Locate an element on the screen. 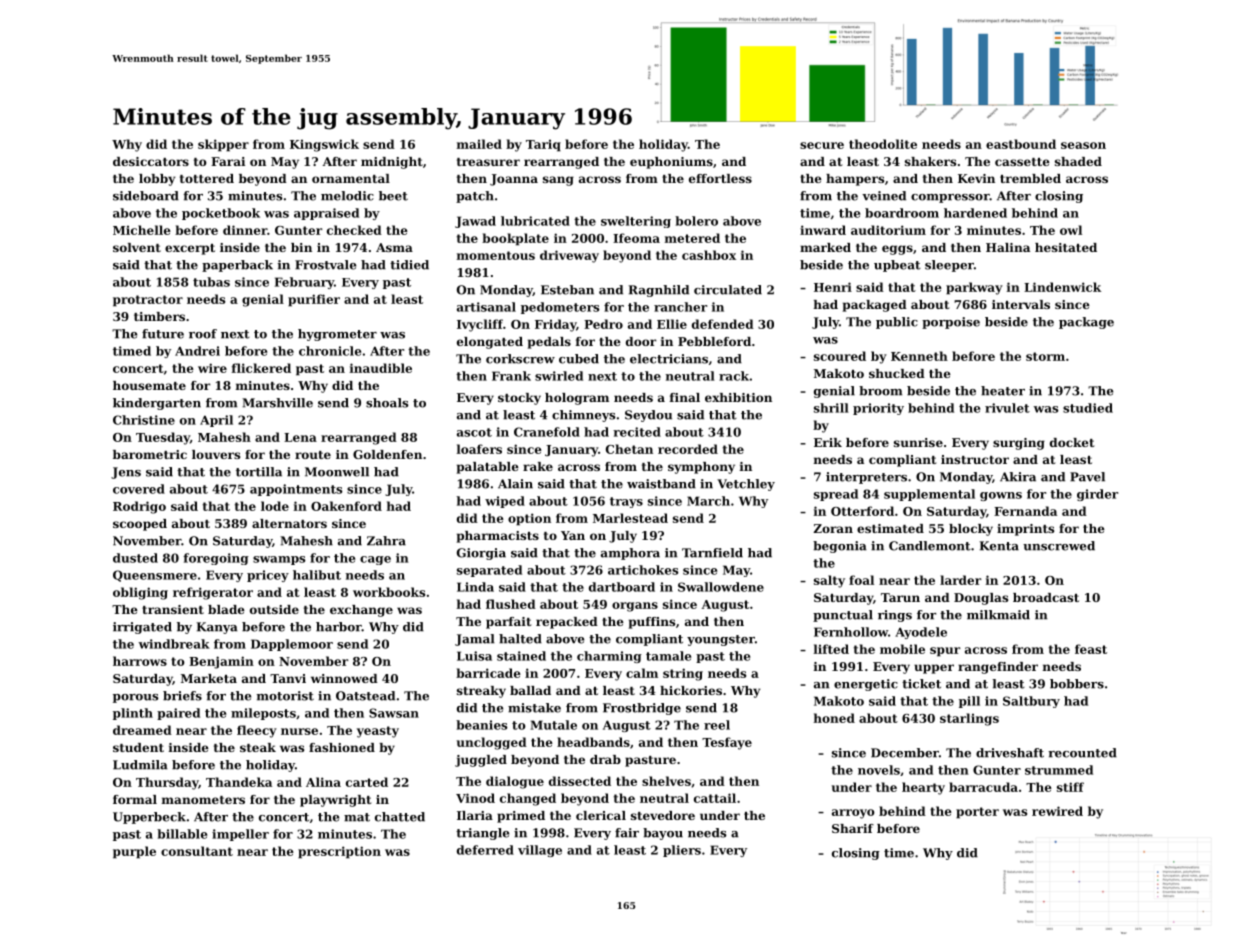 This screenshot has height=952, width=1233. studied is located at coordinates (1088, 408).
